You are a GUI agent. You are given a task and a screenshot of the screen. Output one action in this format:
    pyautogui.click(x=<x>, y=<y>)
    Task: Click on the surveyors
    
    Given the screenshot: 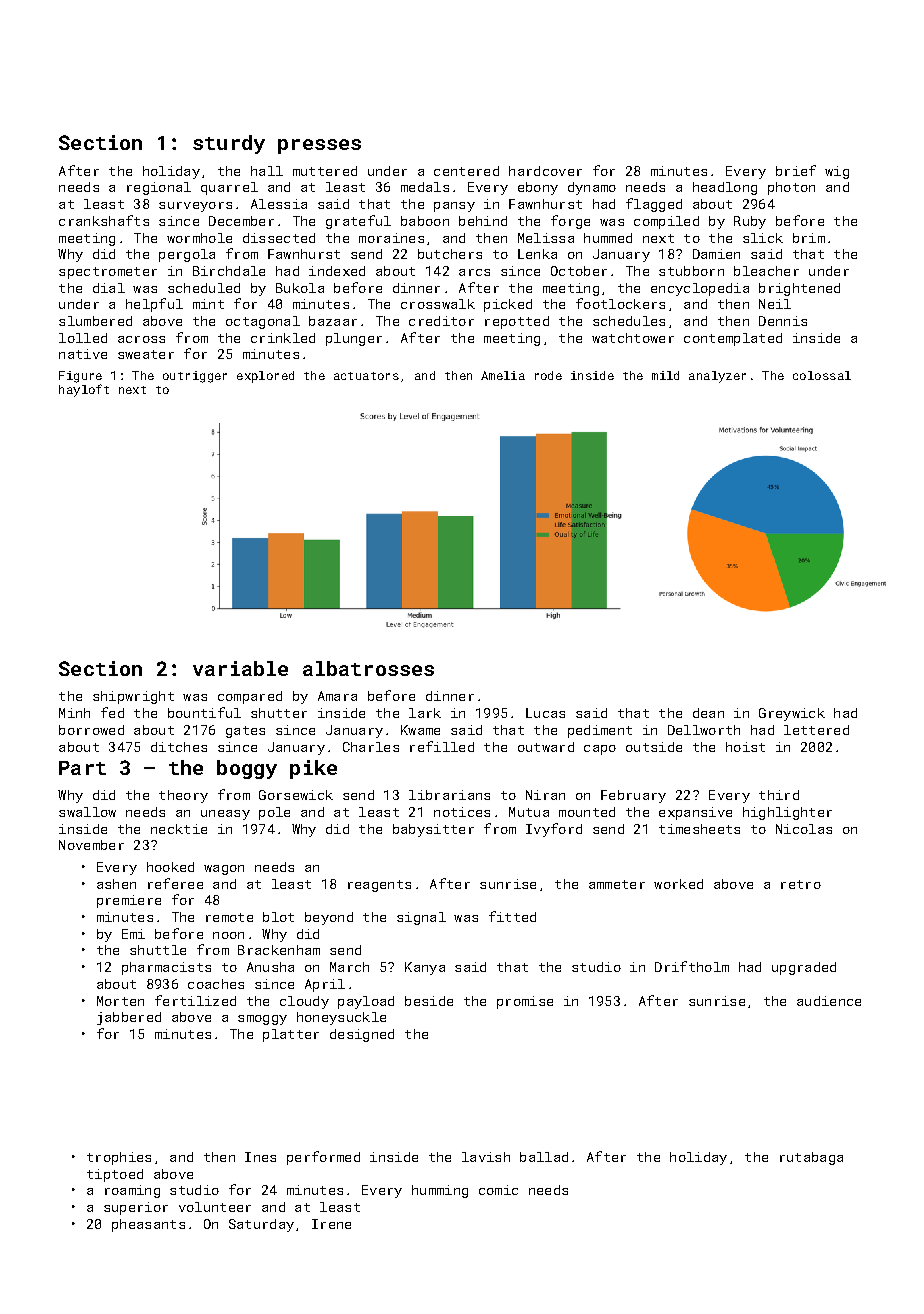 What is the action you would take?
    pyautogui.click(x=195, y=207)
